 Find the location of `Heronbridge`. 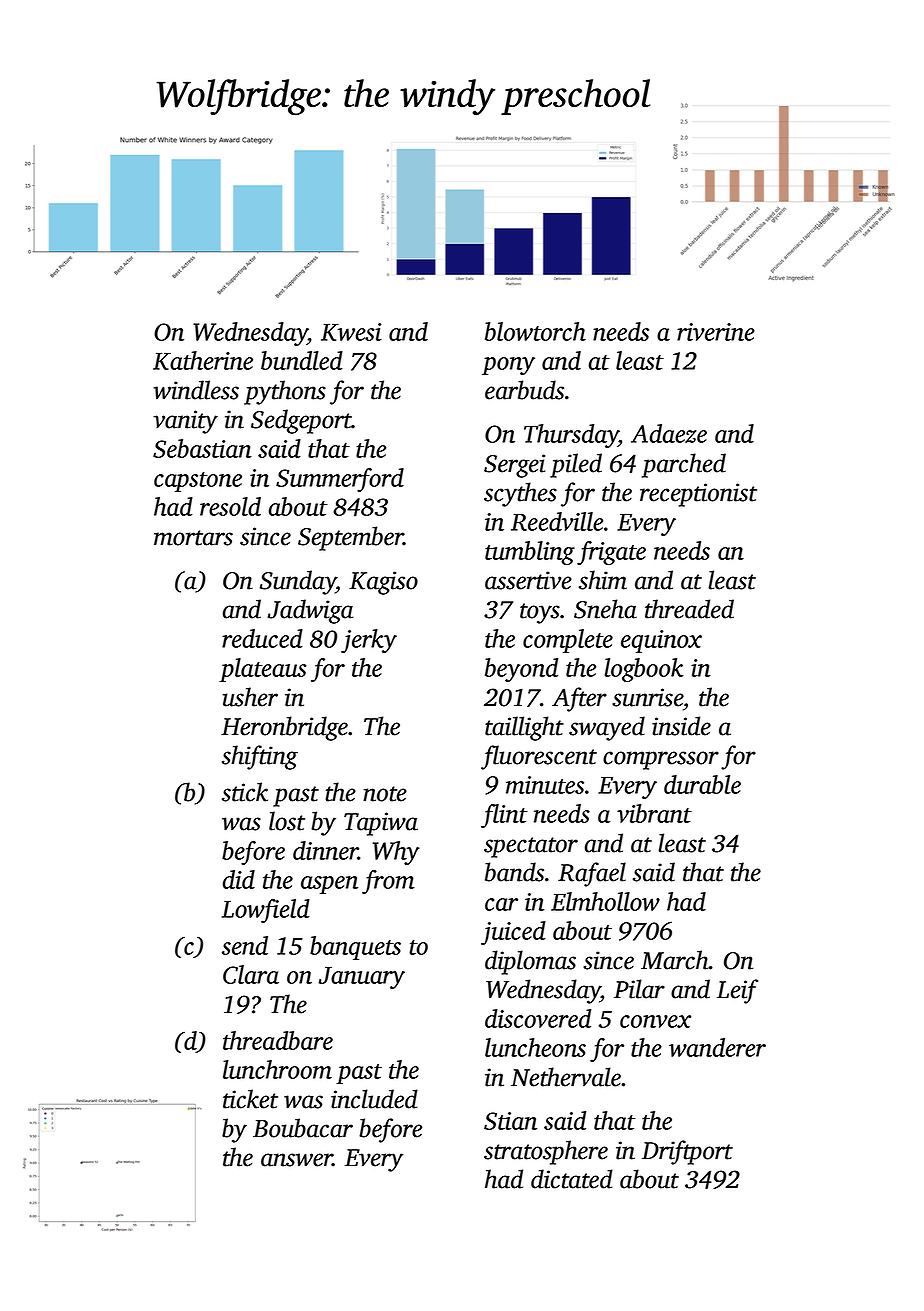

Heronbridge is located at coordinates (284, 728).
